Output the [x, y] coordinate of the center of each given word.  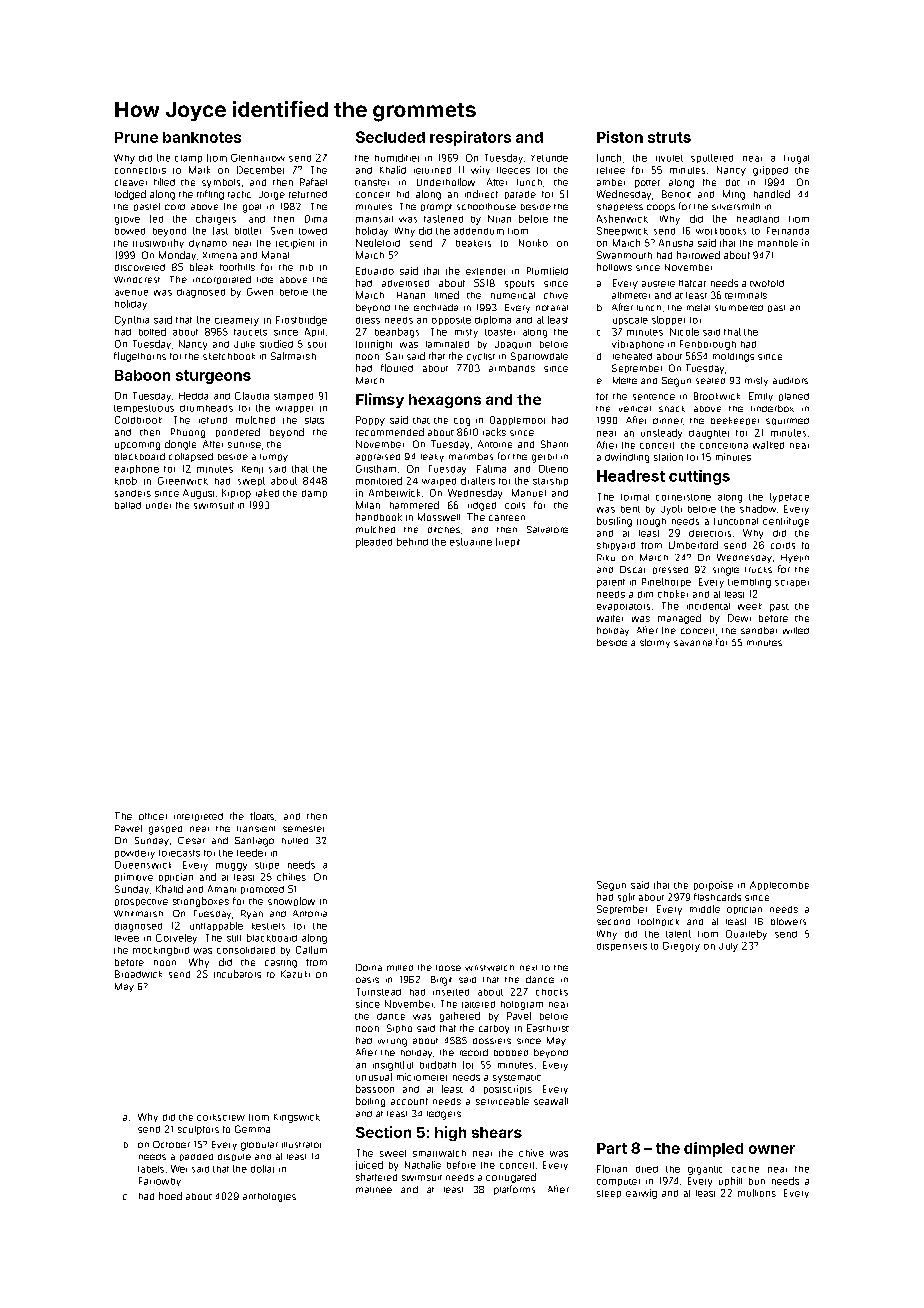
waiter [610, 618]
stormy [655, 643]
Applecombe [779, 885]
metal [698, 307]
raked [267, 493]
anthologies [269, 1197]
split [626, 897]
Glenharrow [258, 158]
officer [153, 816]
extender [485, 271]
